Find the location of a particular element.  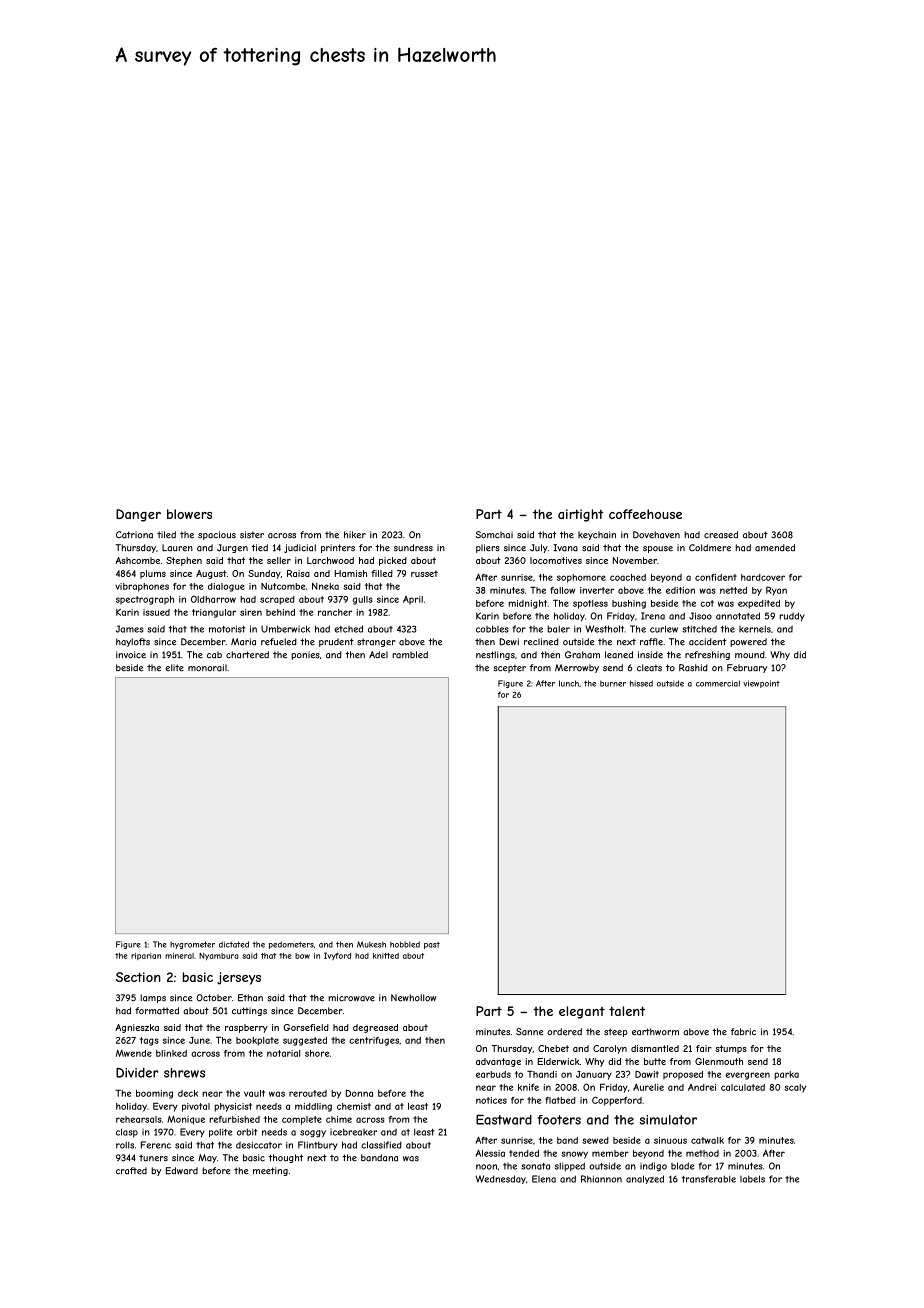

fabric is located at coordinates (743, 1032).
